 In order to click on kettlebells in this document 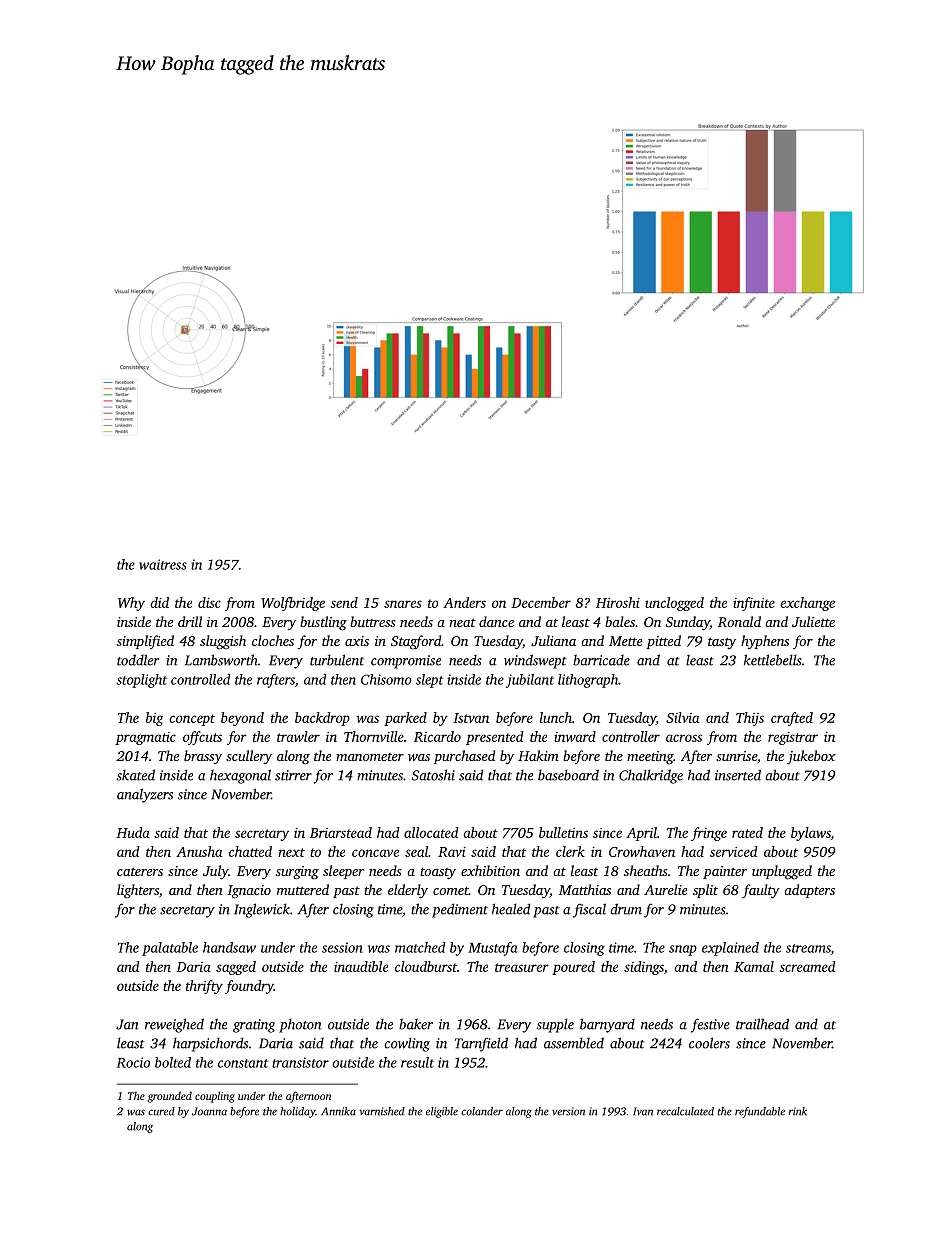, I will do `click(773, 660)`.
